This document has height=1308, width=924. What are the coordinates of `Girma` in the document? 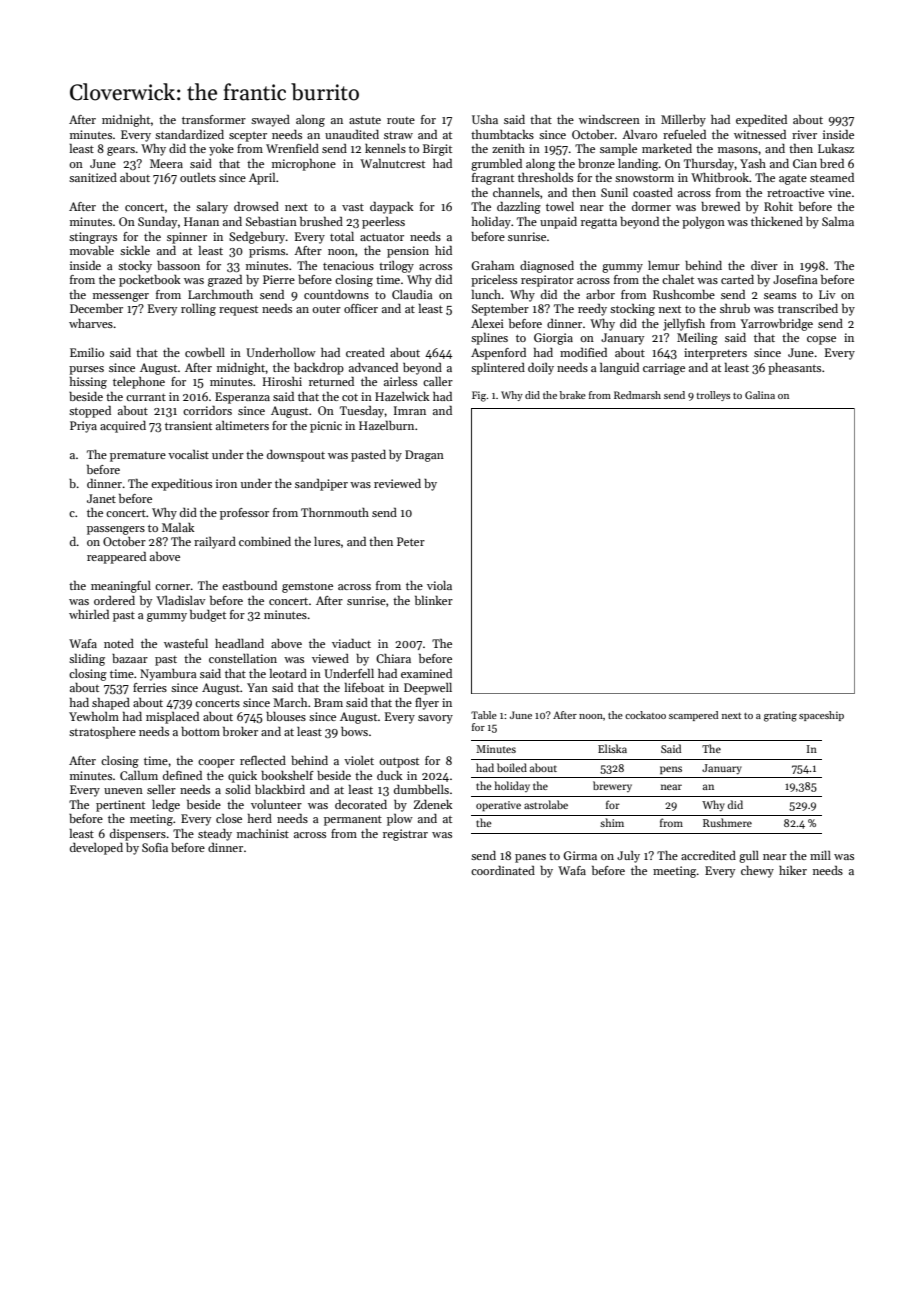 It's located at (580, 855).
